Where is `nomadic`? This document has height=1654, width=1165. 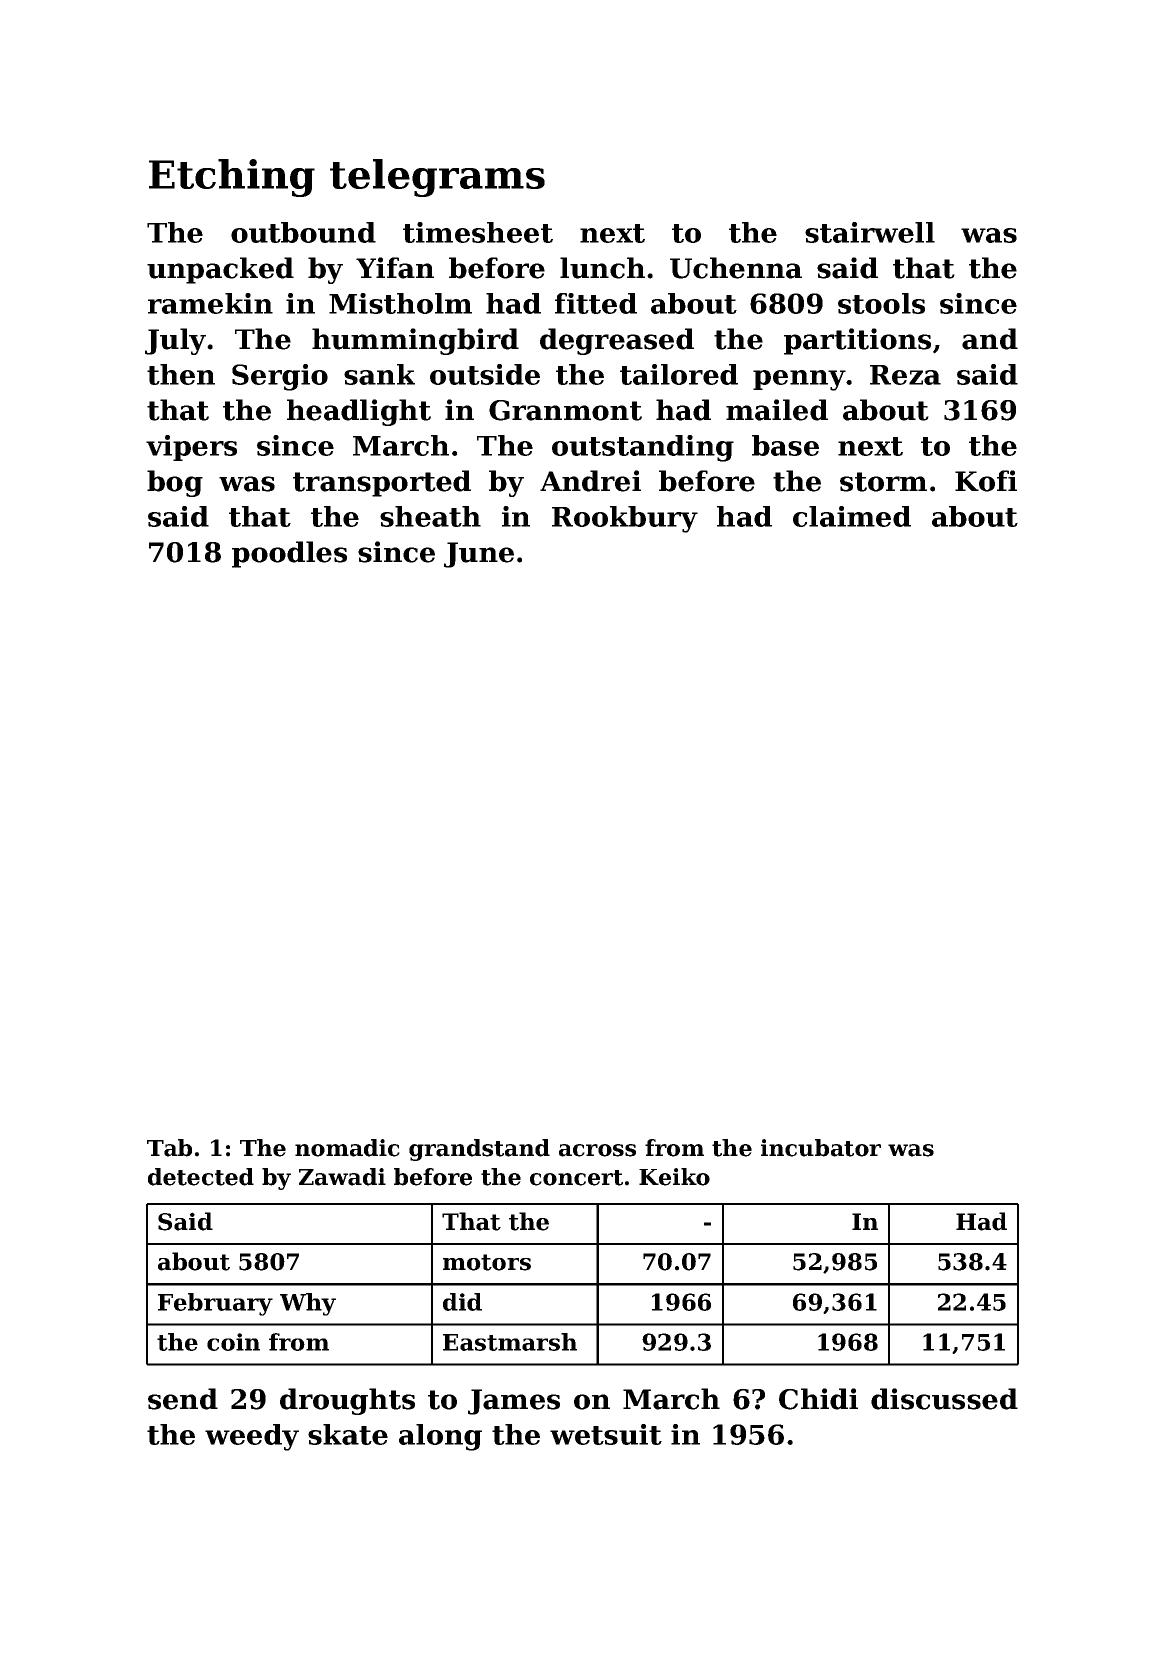 nomadic is located at coordinates (347, 1148).
